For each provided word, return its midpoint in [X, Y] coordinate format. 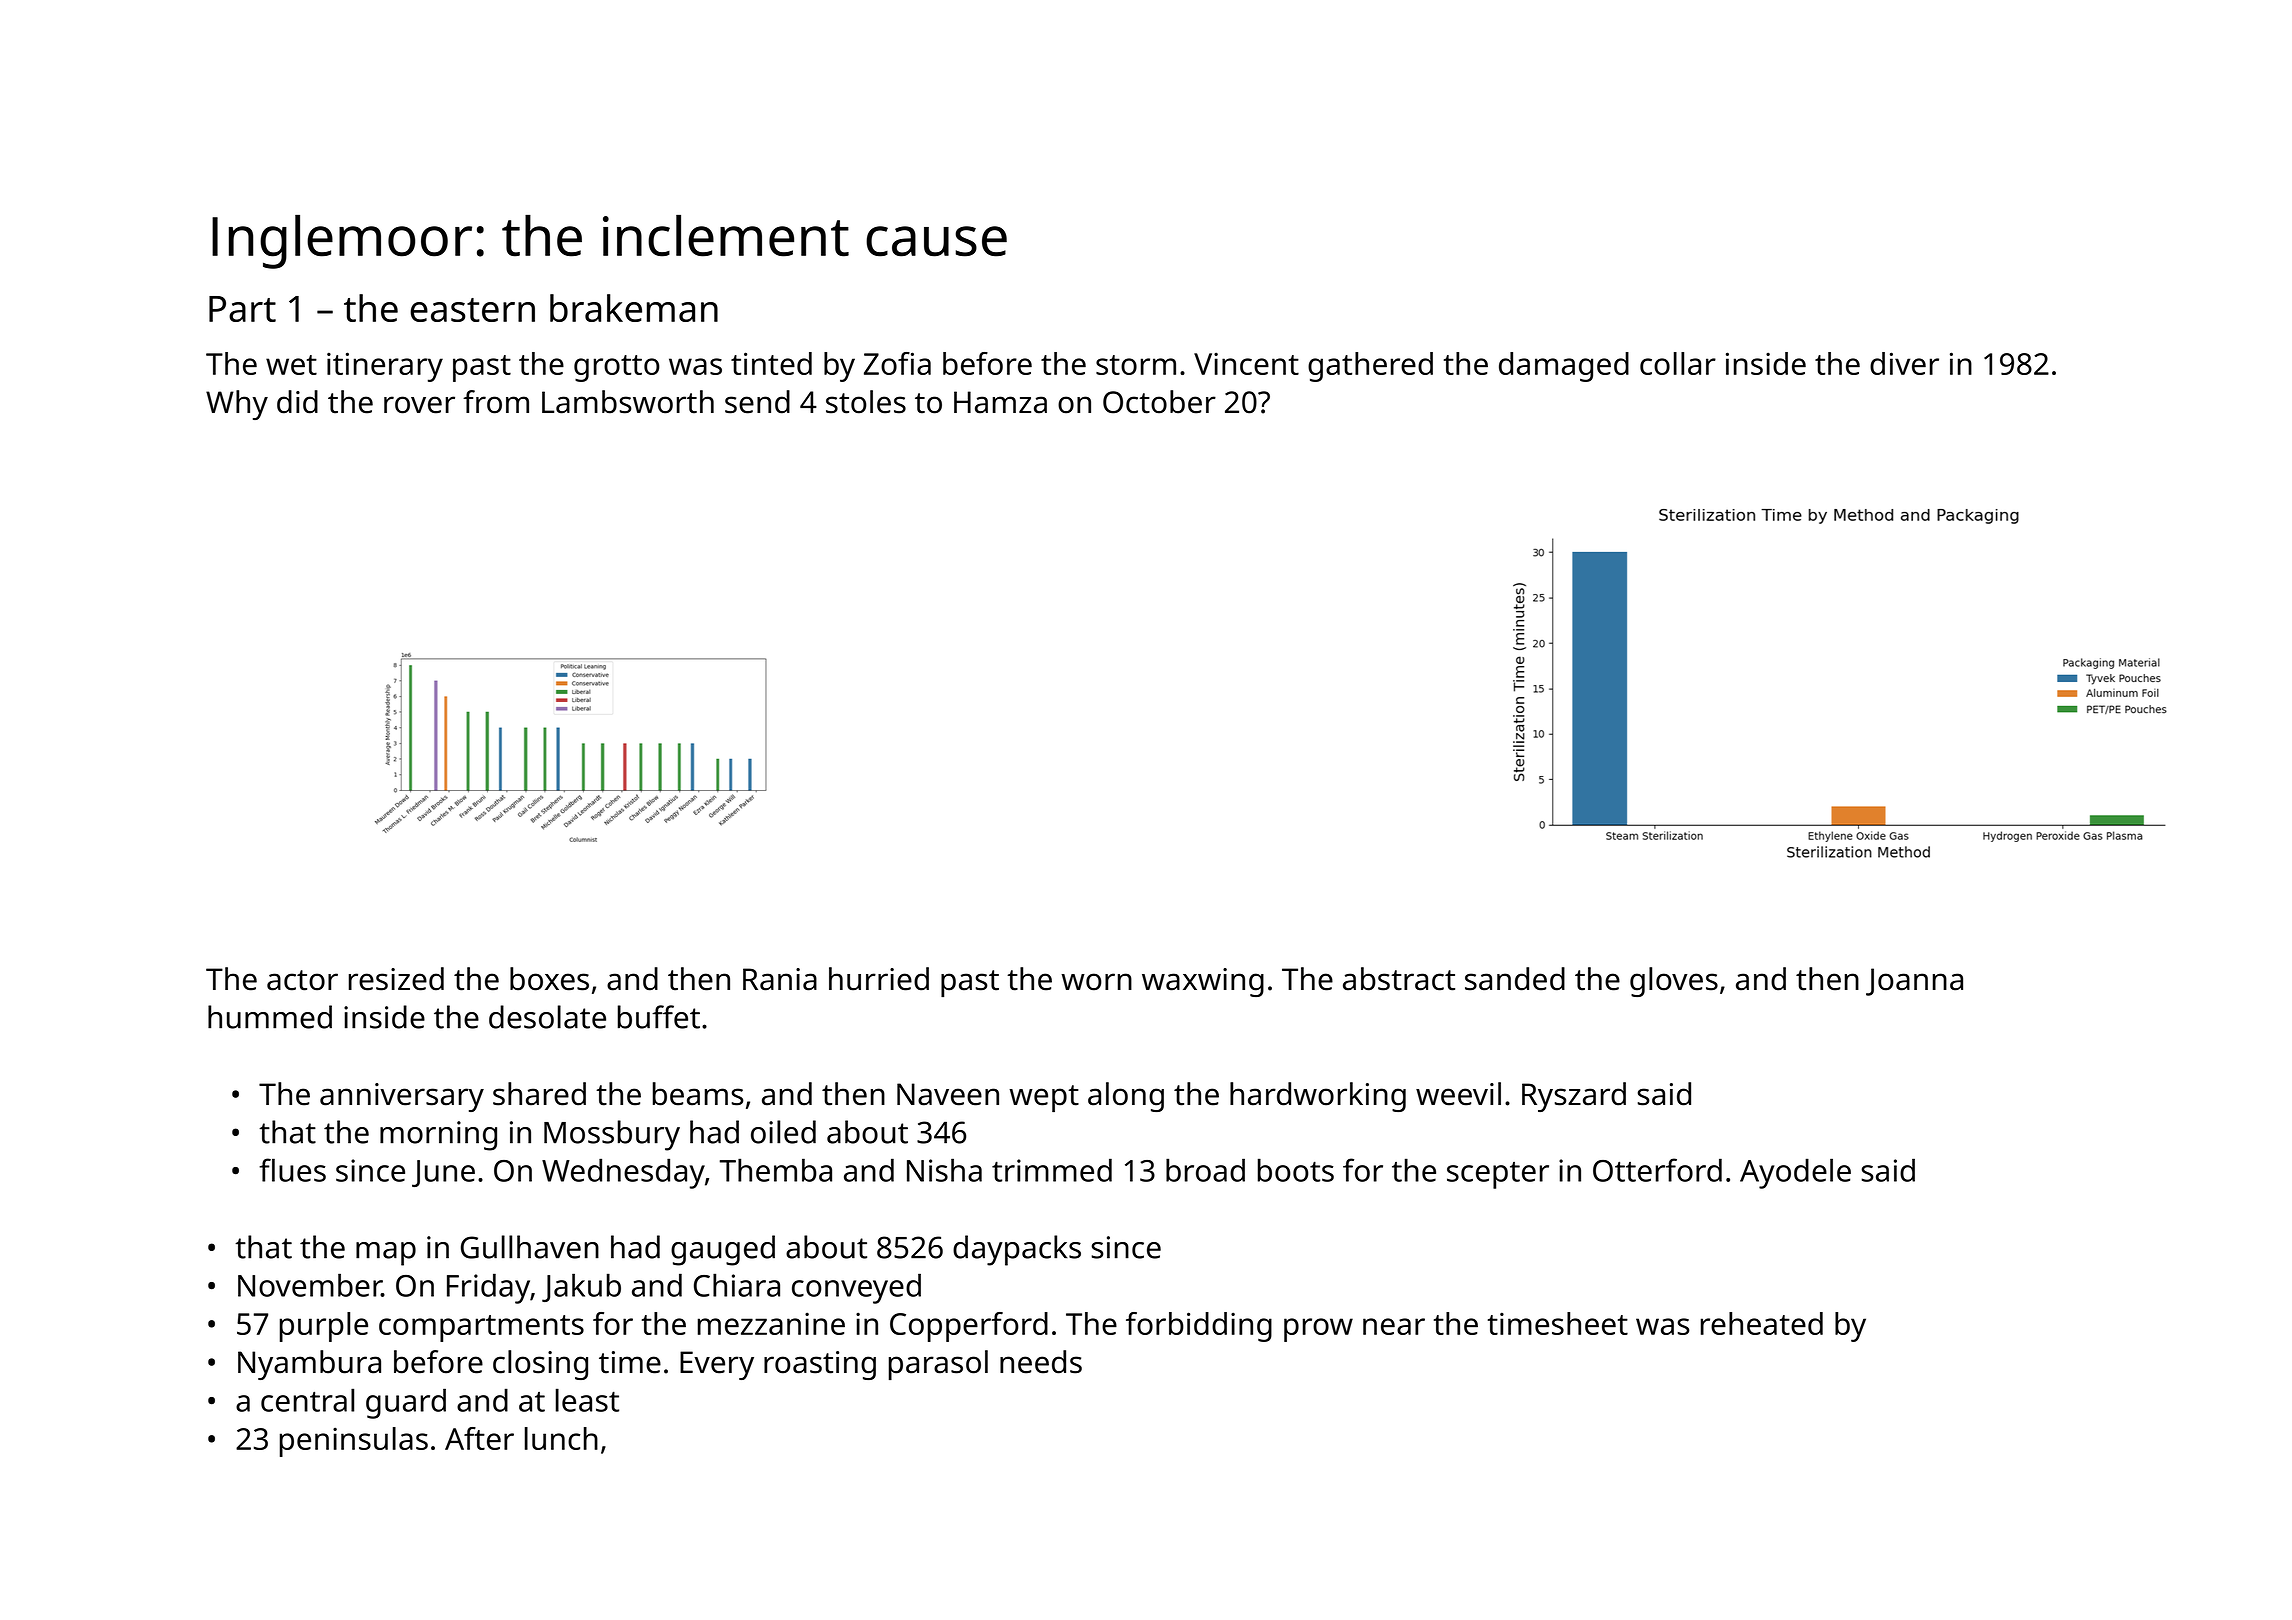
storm [1136, 365]
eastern [472, 310]
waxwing [1203, 982]
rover [419, 405]
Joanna [1914, 982]
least [587, 1400]
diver [1904, 363]
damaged [1564, 367]
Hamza [1000, 402]
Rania [780, 979]
